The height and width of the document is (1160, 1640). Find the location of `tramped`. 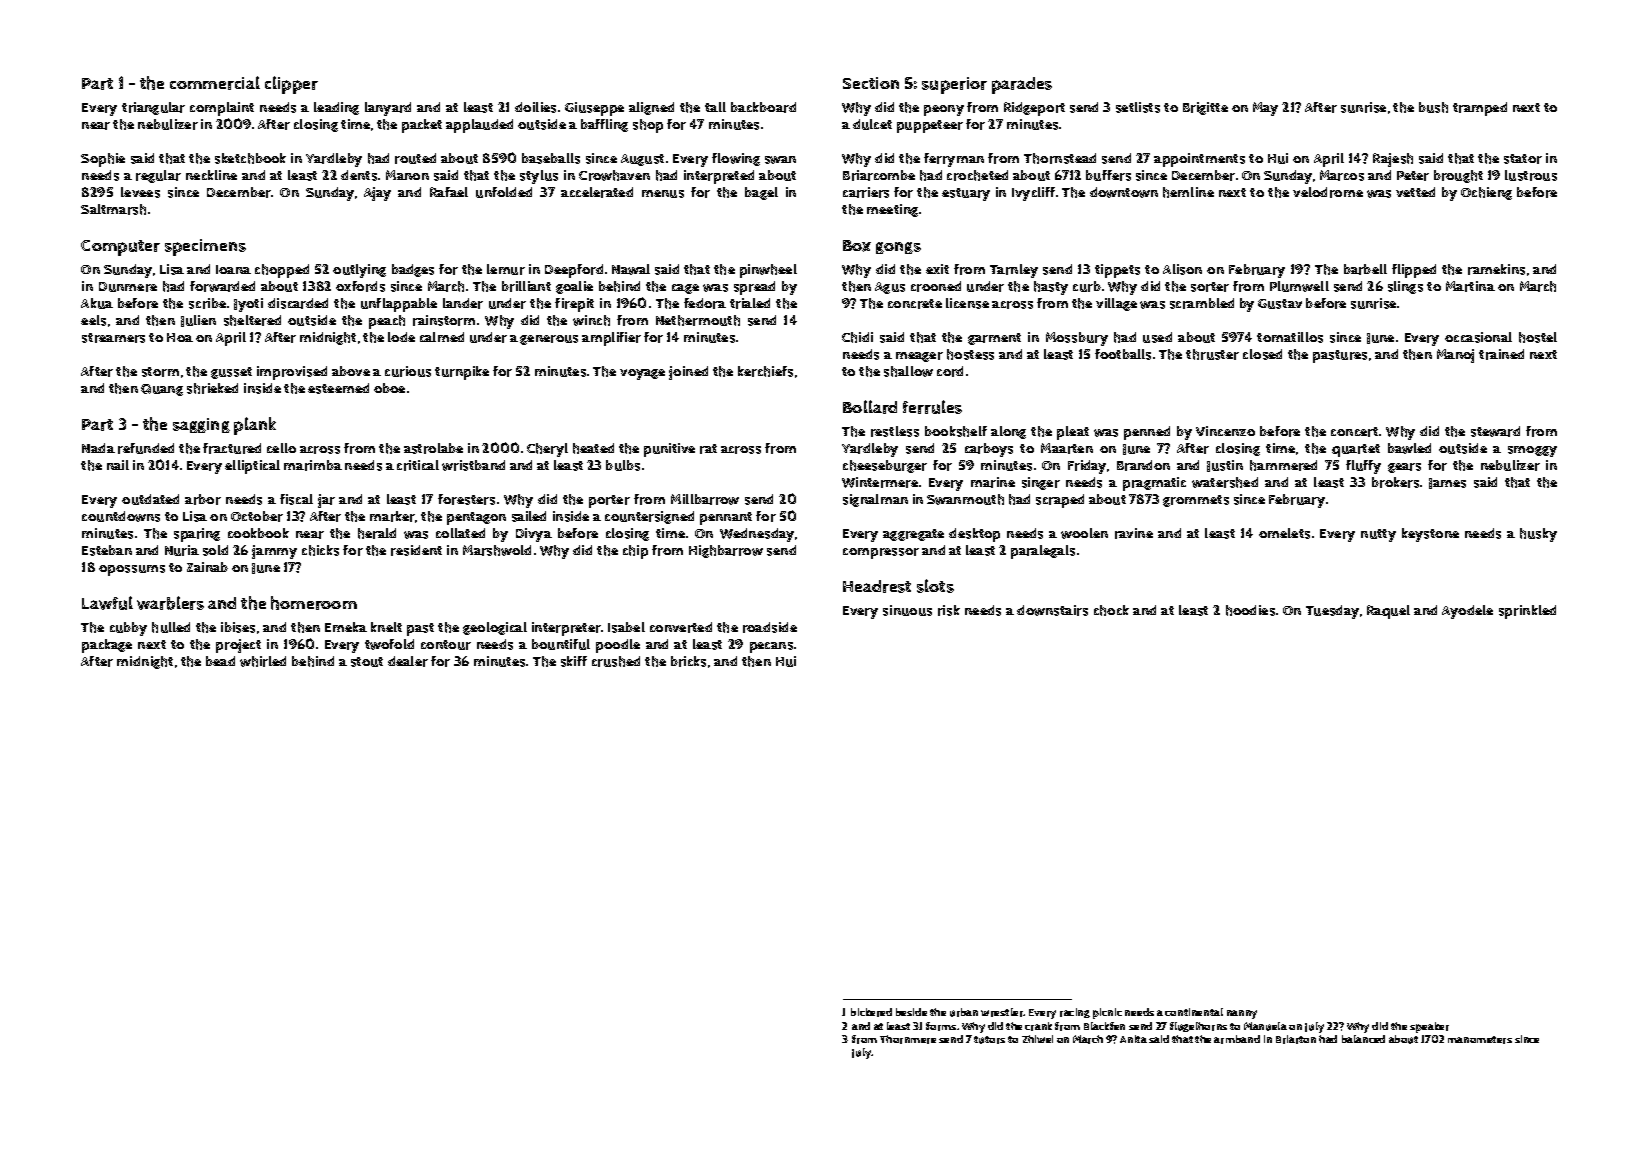

tramped is located at coordinates (1480, 109).
